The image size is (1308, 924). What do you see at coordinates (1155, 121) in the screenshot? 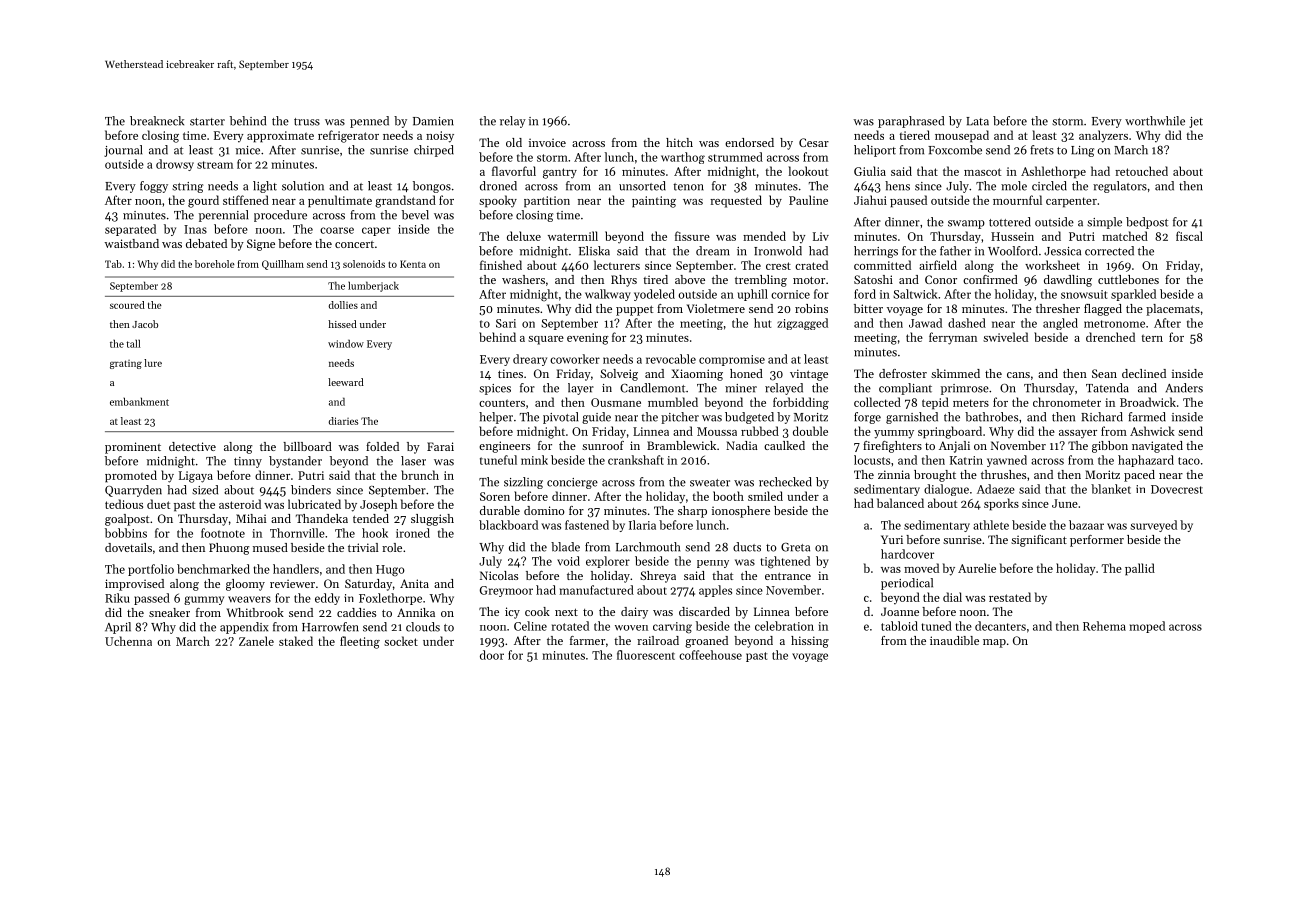
I see `worthwhile` at bounding box center [1155, 121].
